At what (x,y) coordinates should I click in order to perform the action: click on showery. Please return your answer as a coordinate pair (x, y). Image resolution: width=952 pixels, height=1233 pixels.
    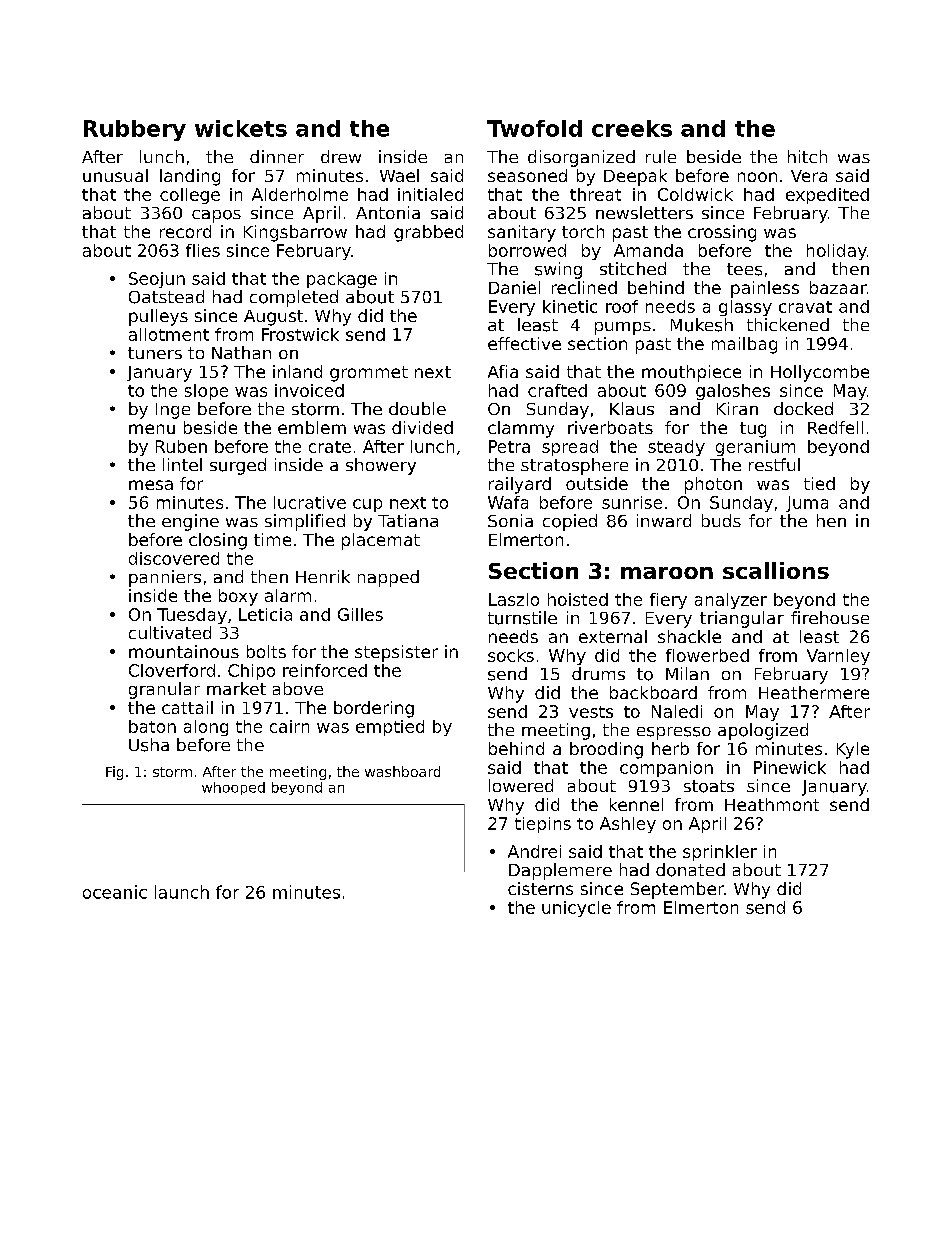
    Looking at the image, I should click on (381, 466).
